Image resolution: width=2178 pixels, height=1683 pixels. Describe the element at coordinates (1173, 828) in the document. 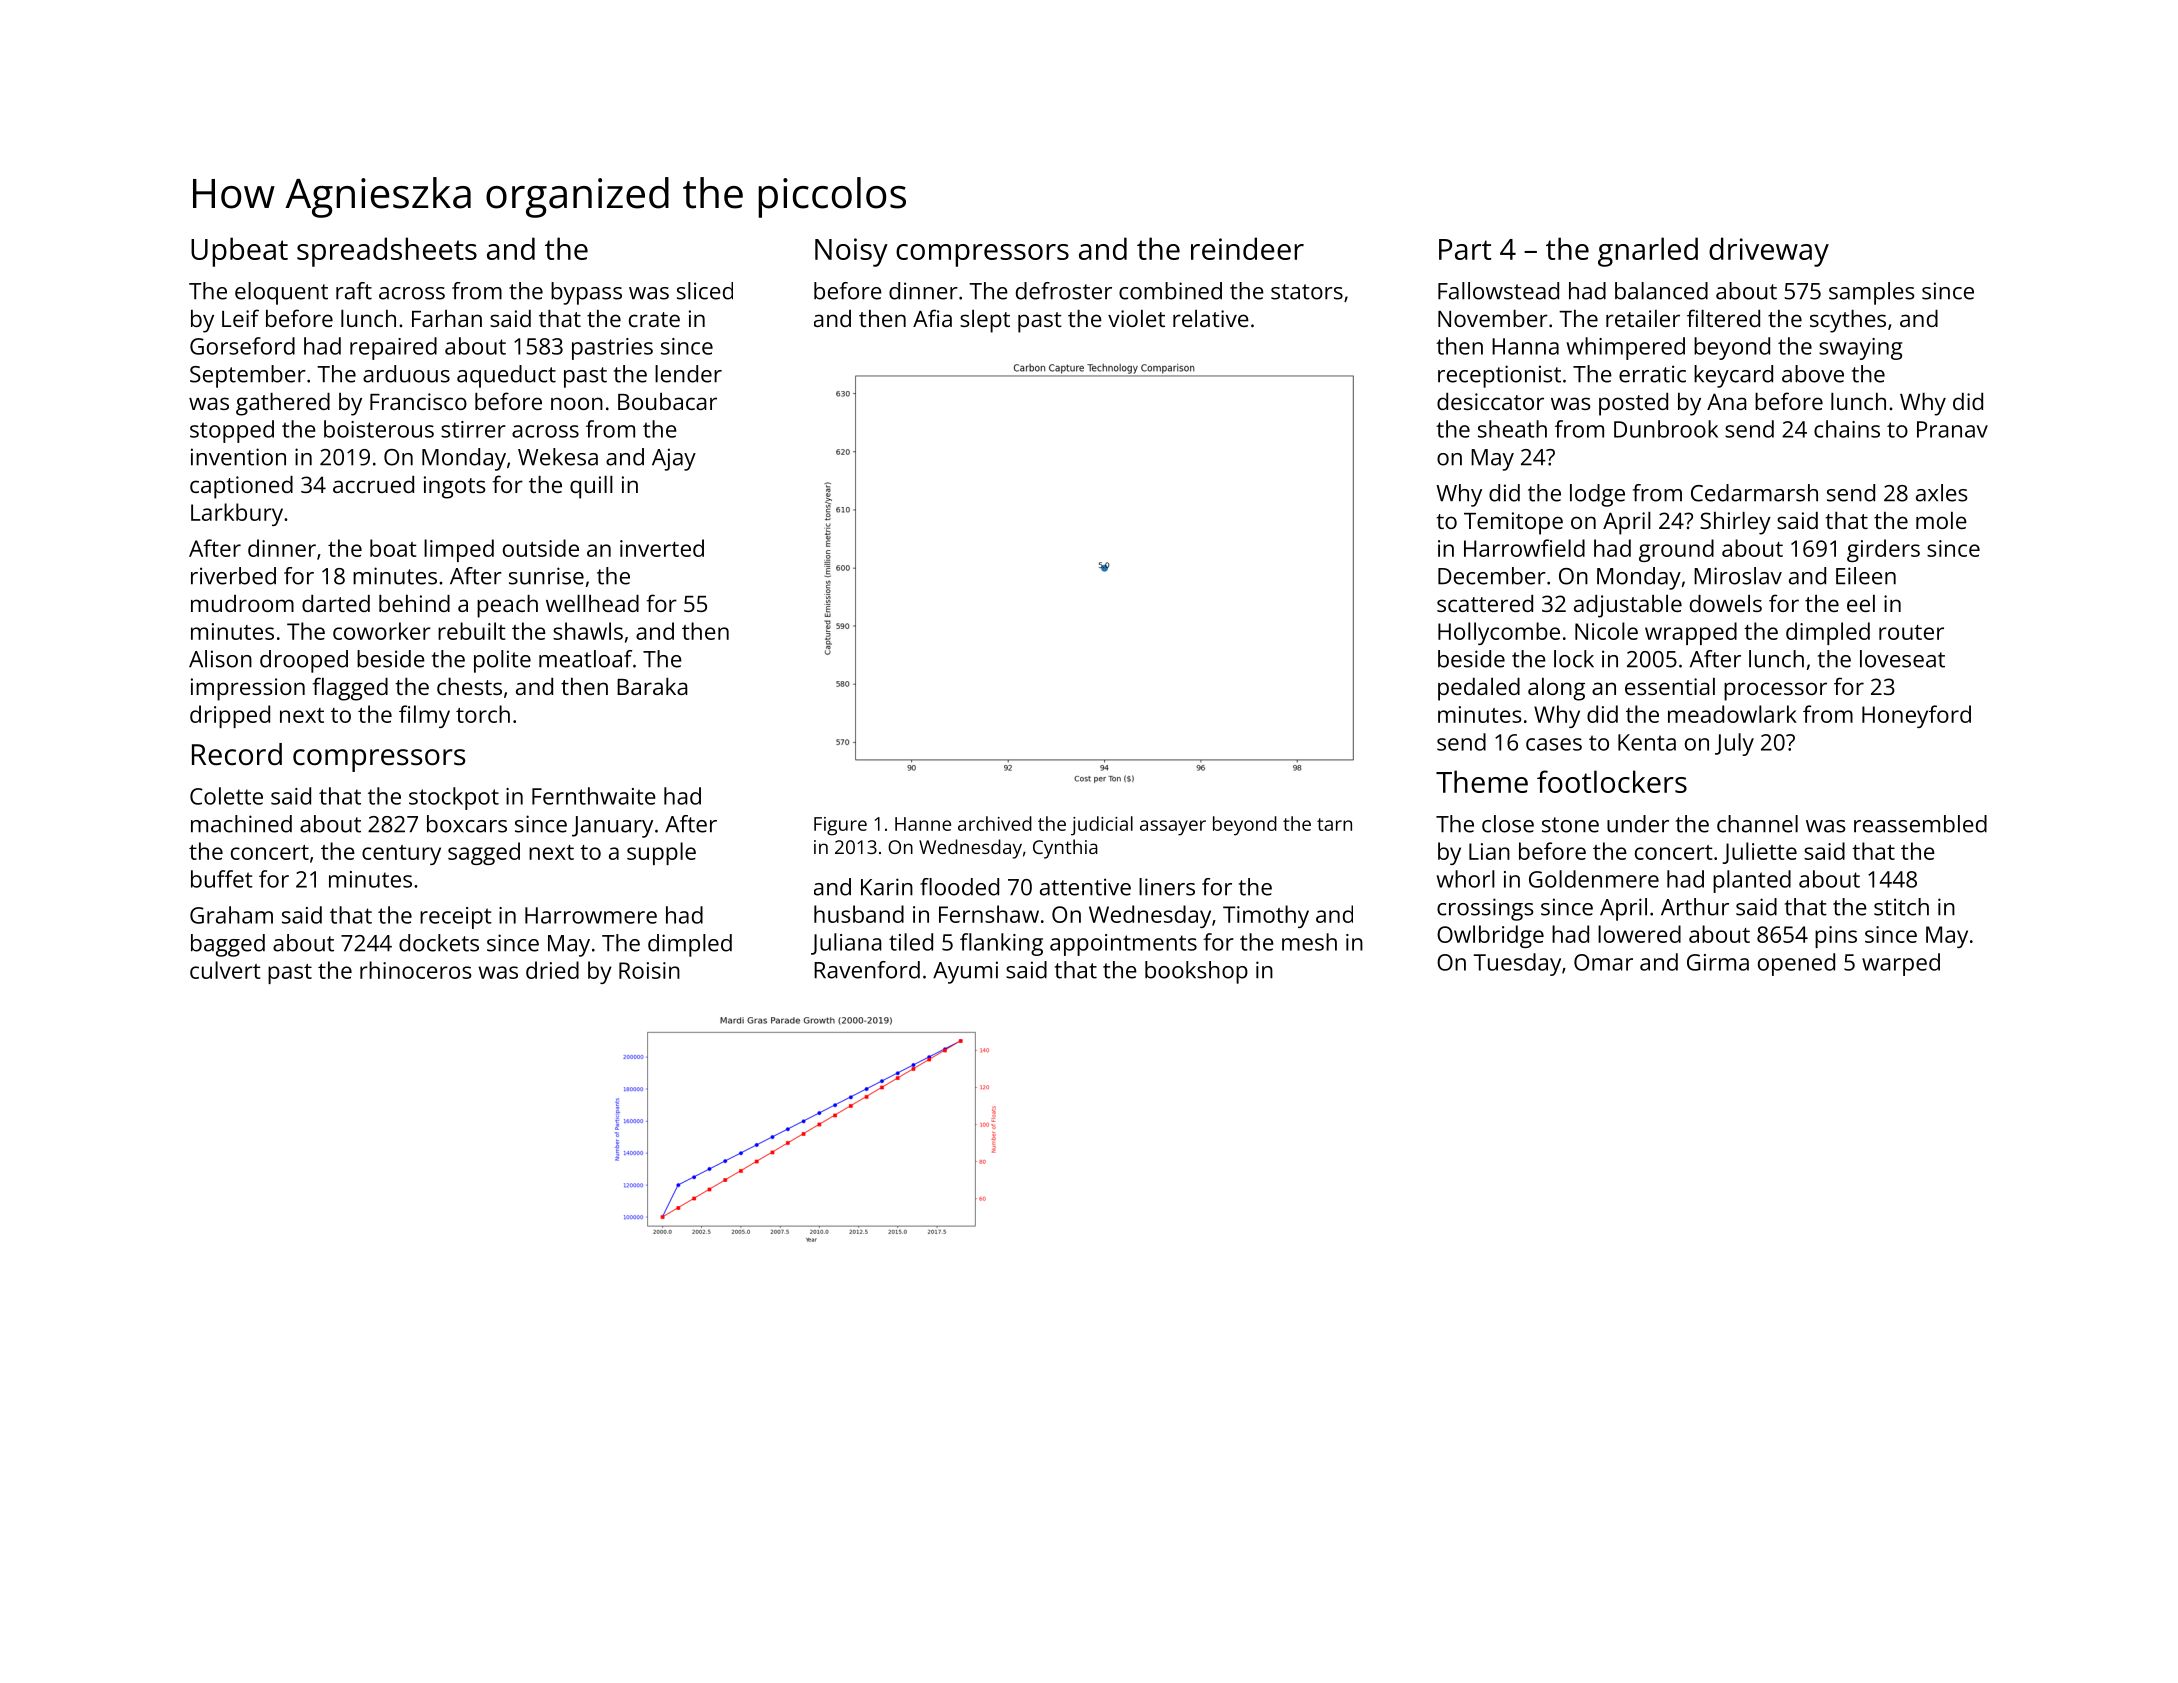

I see `assayer` at that location.
